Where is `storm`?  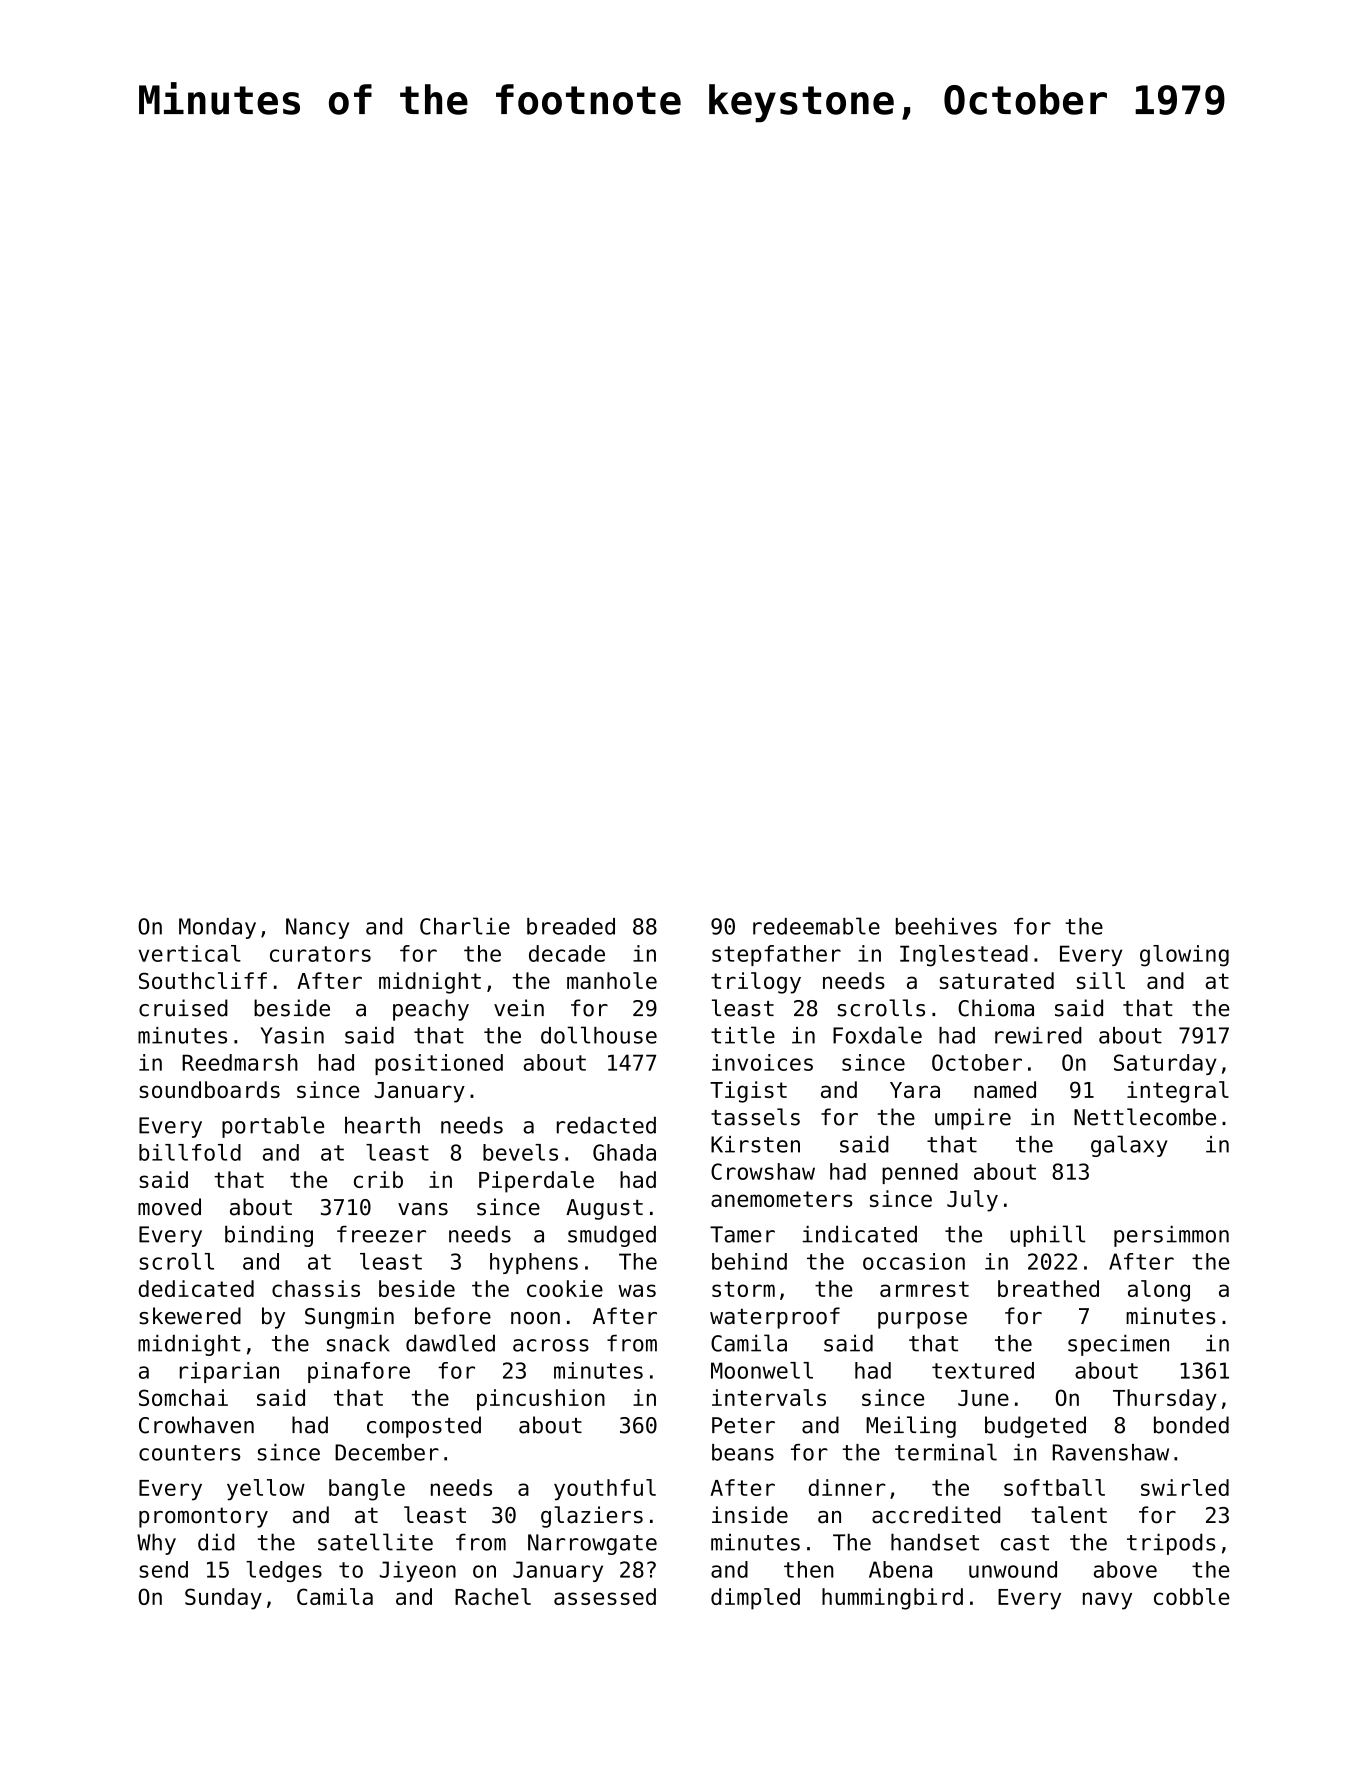
storm is located at coordinates (743, 1289).
